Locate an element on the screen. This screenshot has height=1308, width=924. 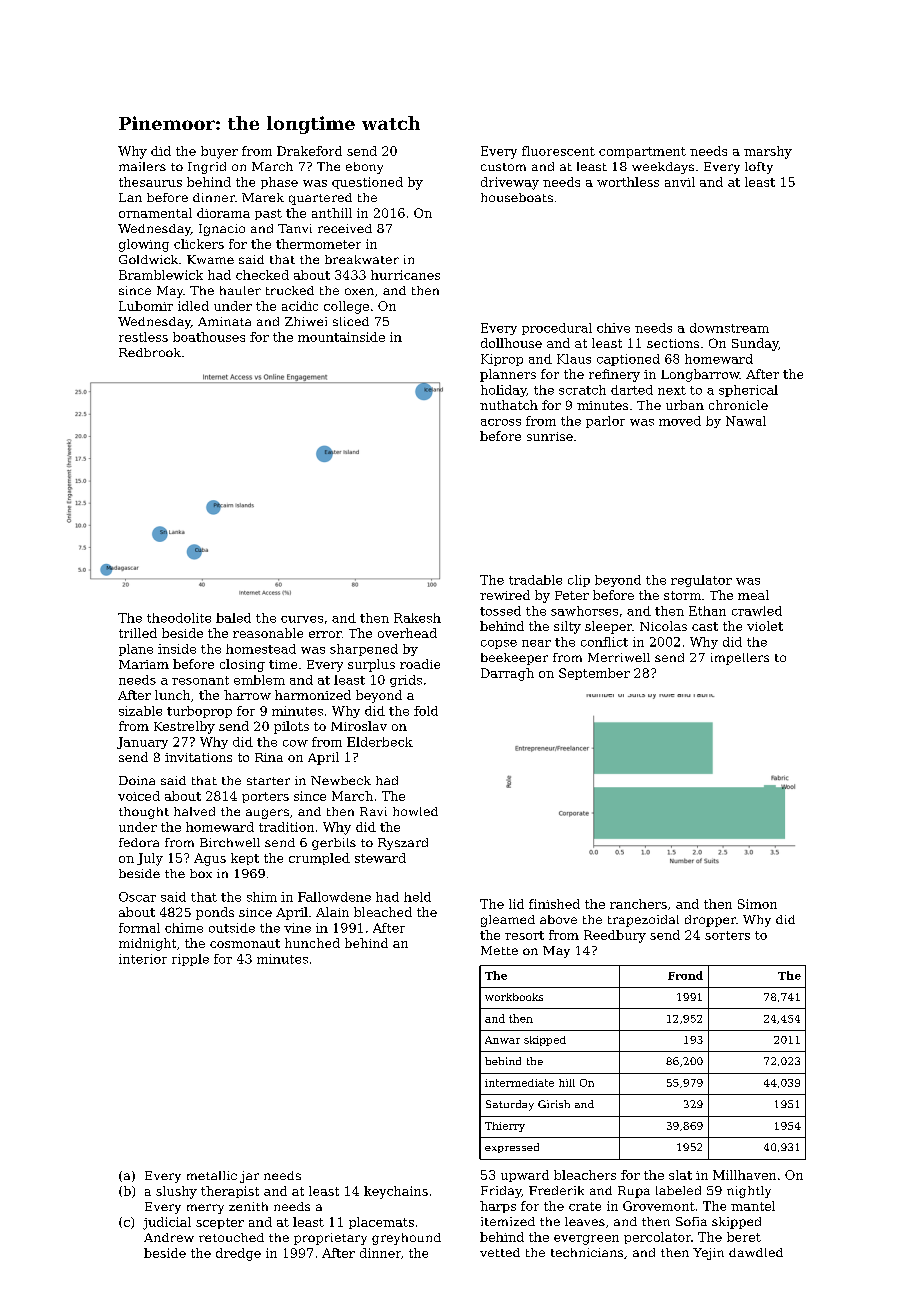
cosmonaut is located at coordinates (245, 943).
